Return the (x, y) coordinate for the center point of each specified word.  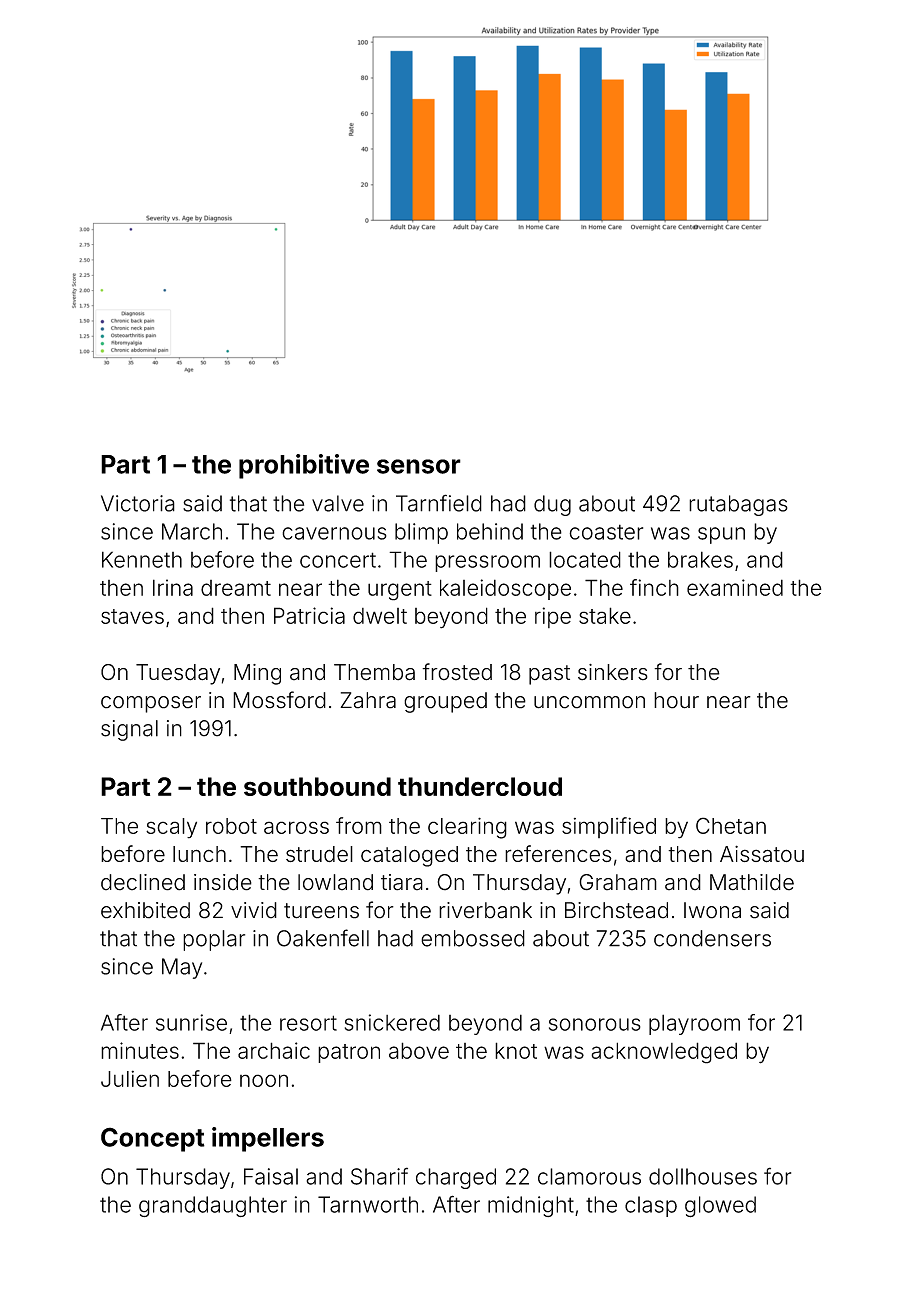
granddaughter (213, 1206)
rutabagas (738, 505)
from (359, 825)
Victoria (138, 503)
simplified (609, 827)
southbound (317, 786)
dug (552, 505)
